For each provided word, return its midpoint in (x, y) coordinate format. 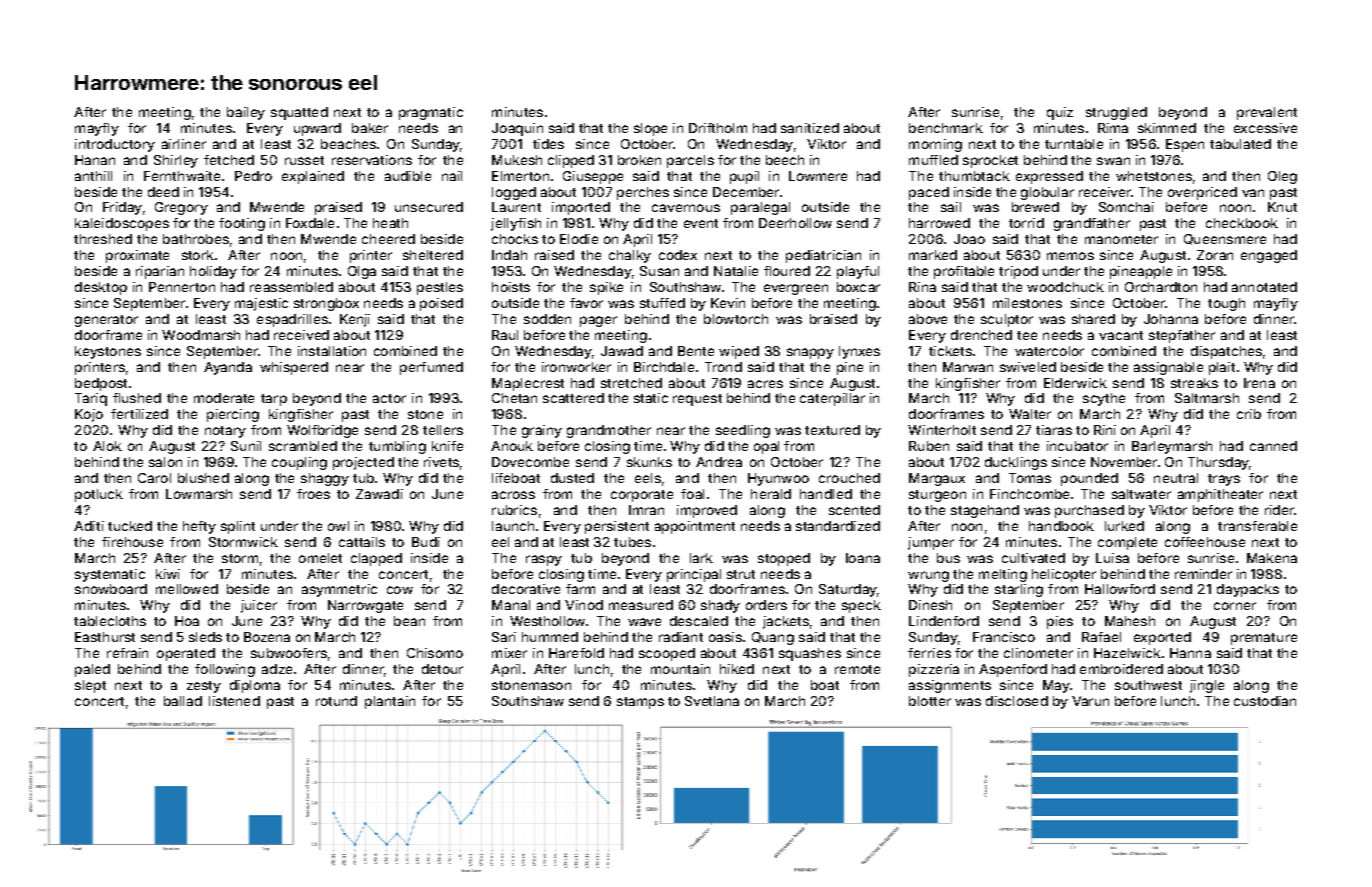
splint (238, 527)
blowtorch (736, 319)
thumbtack (974, 176)
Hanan (95, 160)
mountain (680, 669)
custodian (1265, 701)
